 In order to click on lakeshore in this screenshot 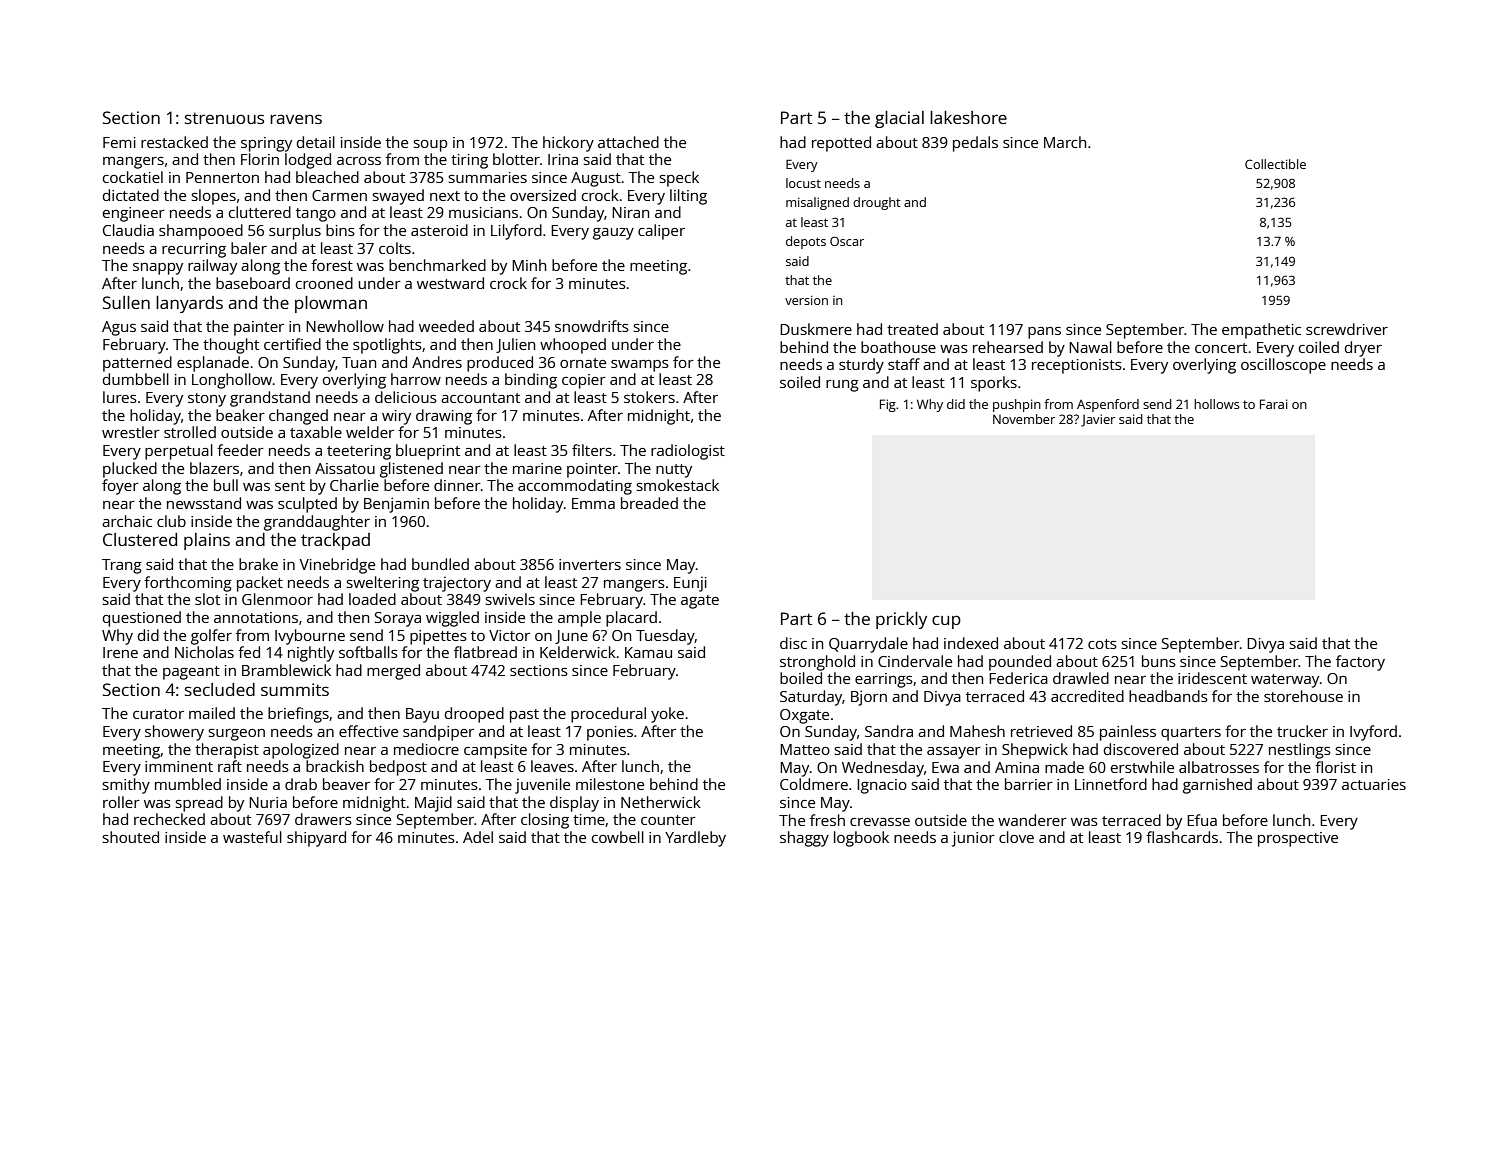, I will do `click(968, 117)`.
